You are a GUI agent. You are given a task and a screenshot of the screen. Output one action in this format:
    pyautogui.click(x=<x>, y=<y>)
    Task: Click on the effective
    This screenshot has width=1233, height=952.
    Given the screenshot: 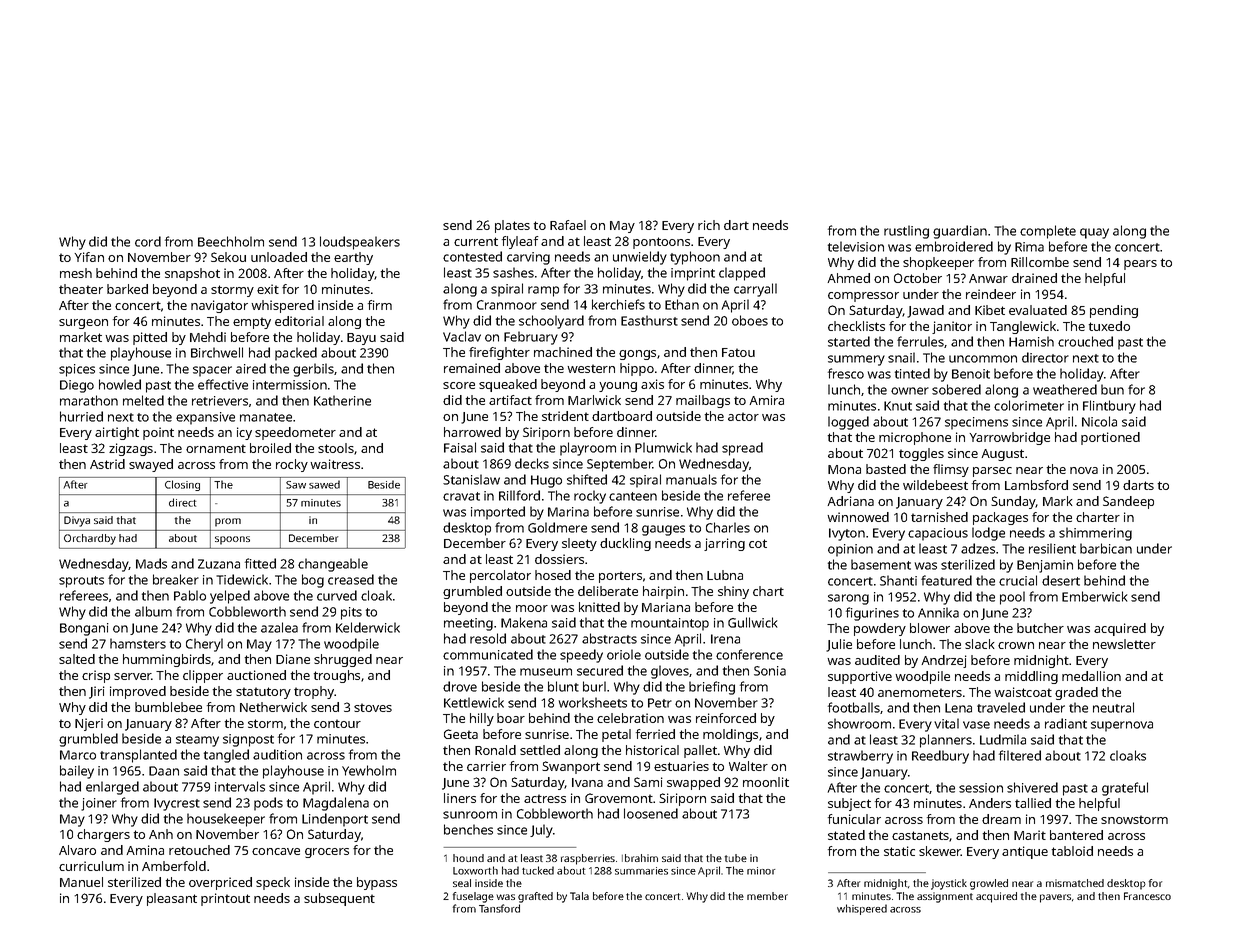 What is the action you would take?
    pyautogui.click(x=223, y=384)
